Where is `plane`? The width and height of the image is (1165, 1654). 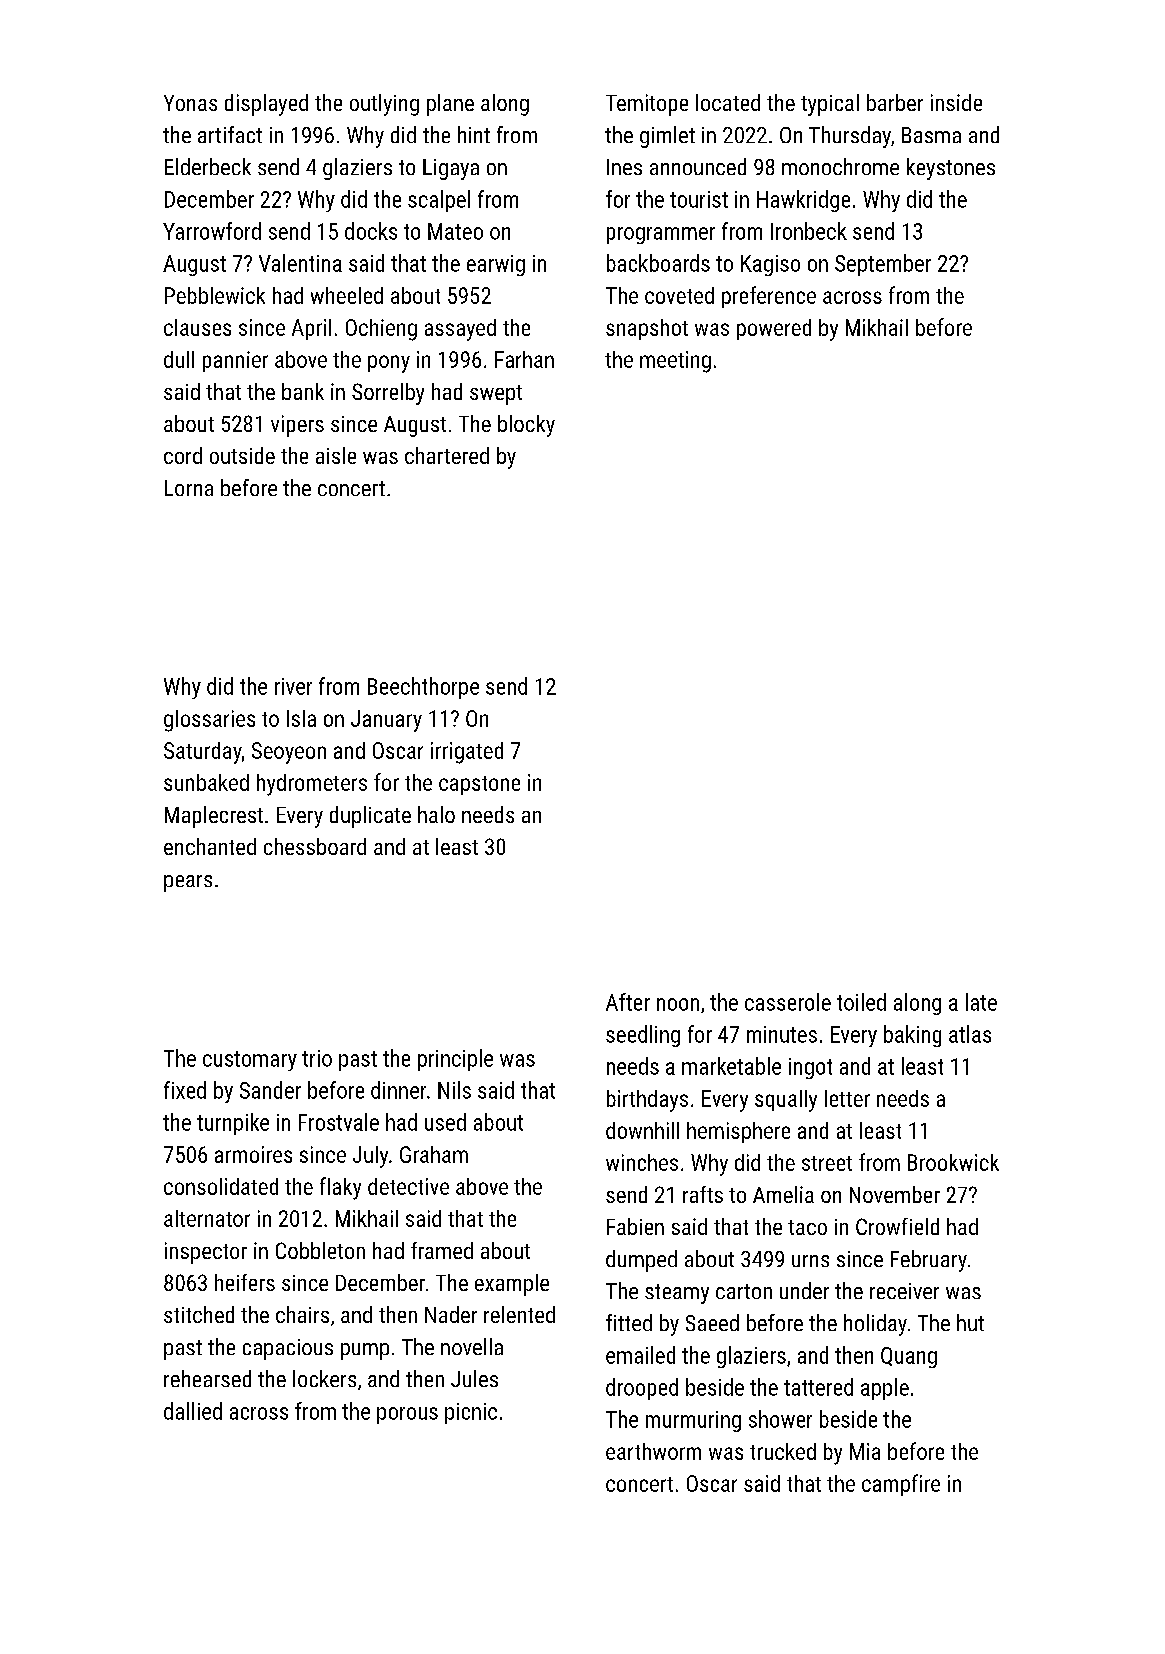 plane is located at coordinates (450, 105).
